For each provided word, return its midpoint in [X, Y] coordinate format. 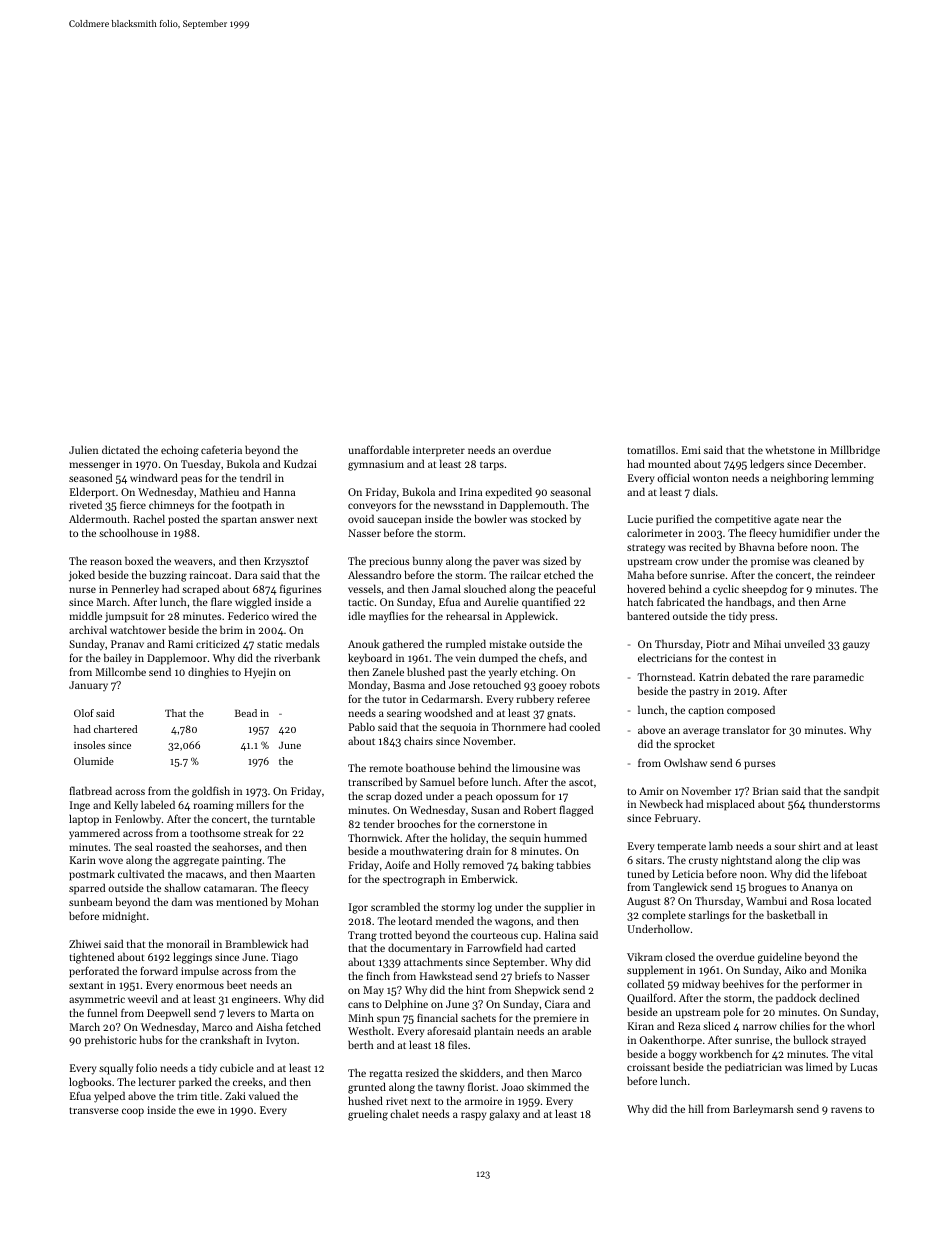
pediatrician [753, 1068]
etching [538, 673]
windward [154, 477]
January [88, 686]
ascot [581, 782]
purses [760, 765]
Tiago [284, 958]
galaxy [504, 1115]
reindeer [855, 574]
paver [506, 563]
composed [751, 711]
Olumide [94, 761]
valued [264, 1095]
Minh [361, 1017]
